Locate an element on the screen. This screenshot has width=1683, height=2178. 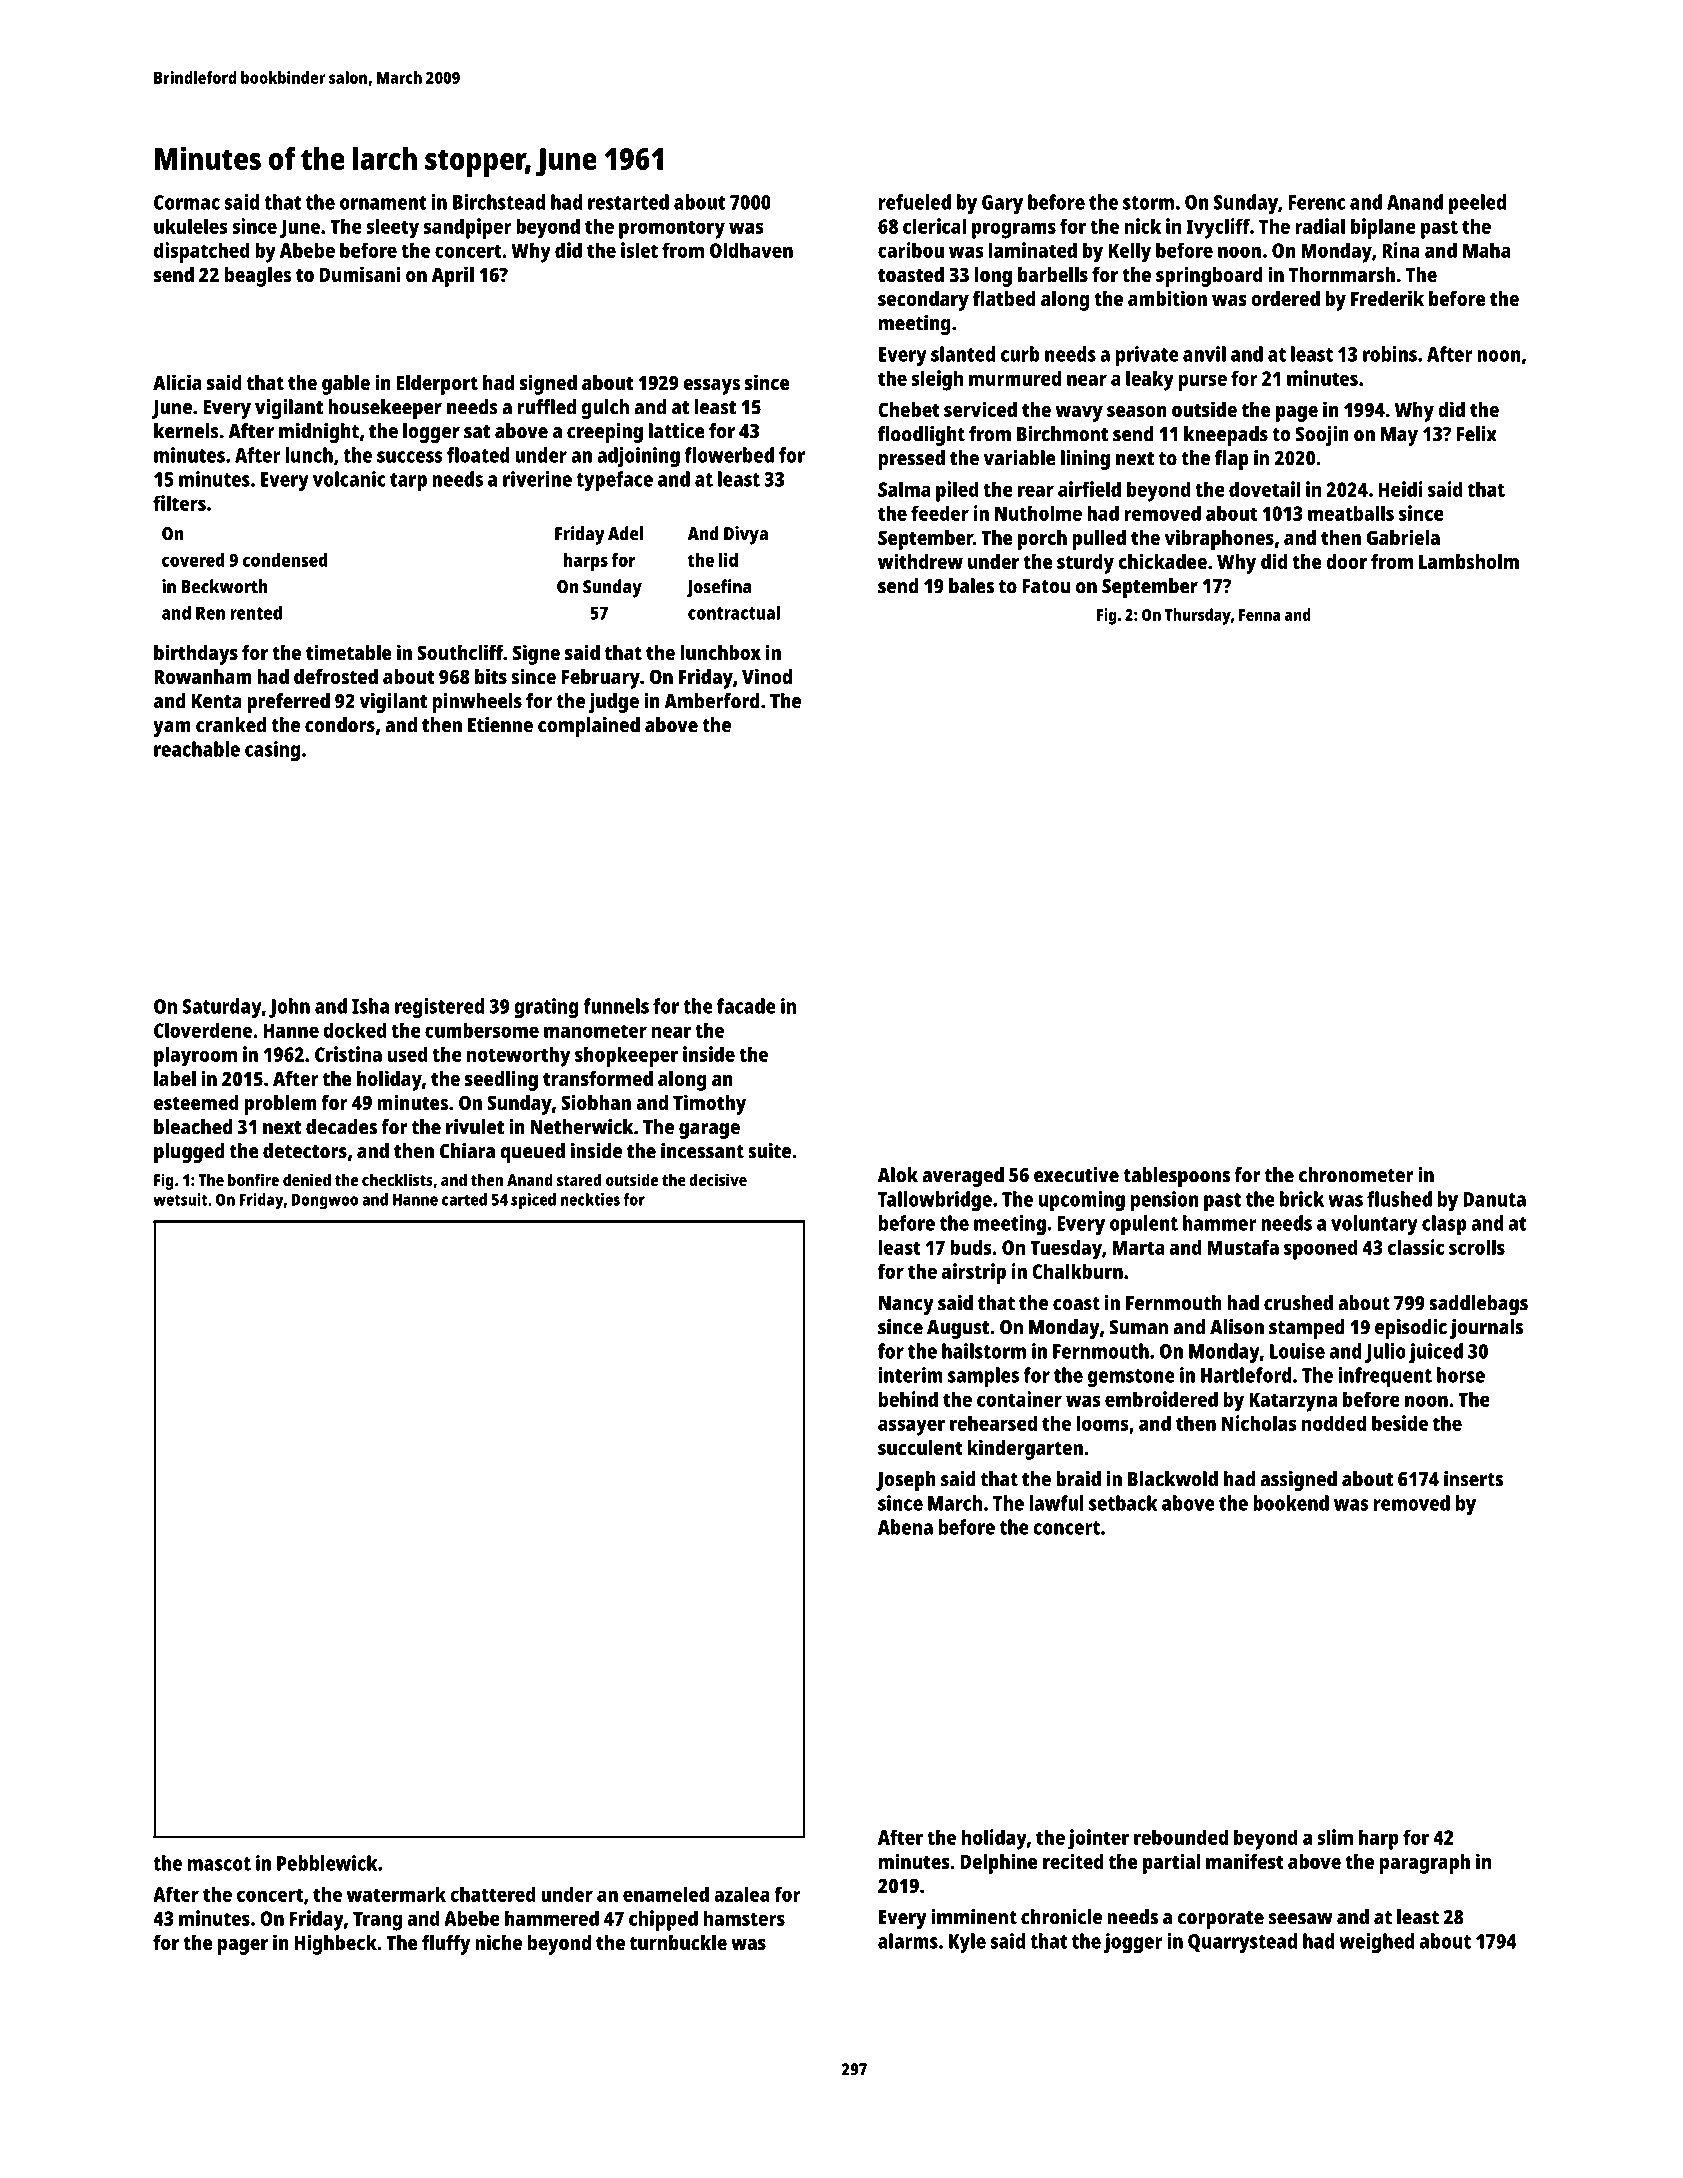
wetsuit is located at coordinates (180, 1199).
